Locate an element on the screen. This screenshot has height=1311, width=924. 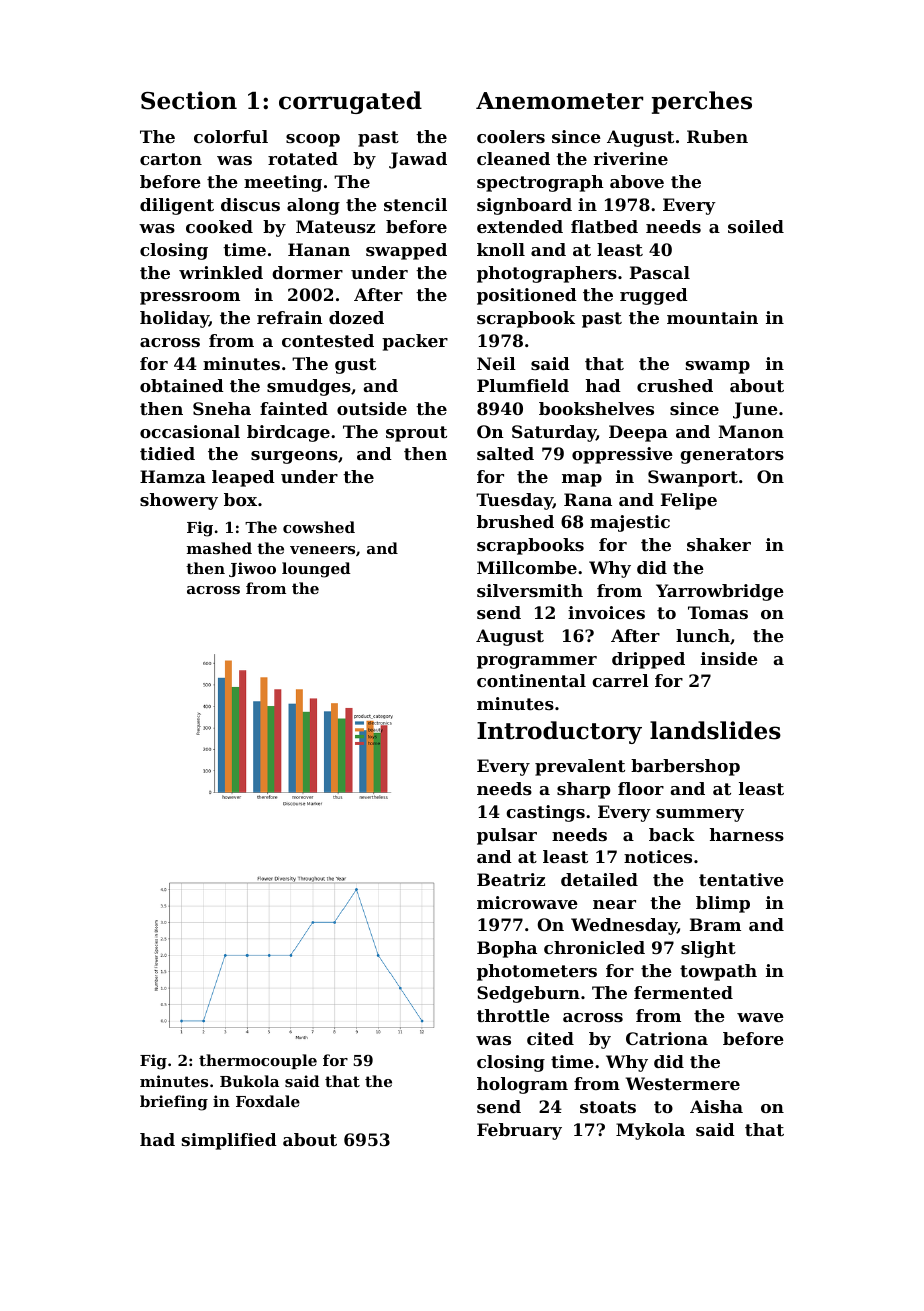
brushed is located at coordinates (515, 521).
